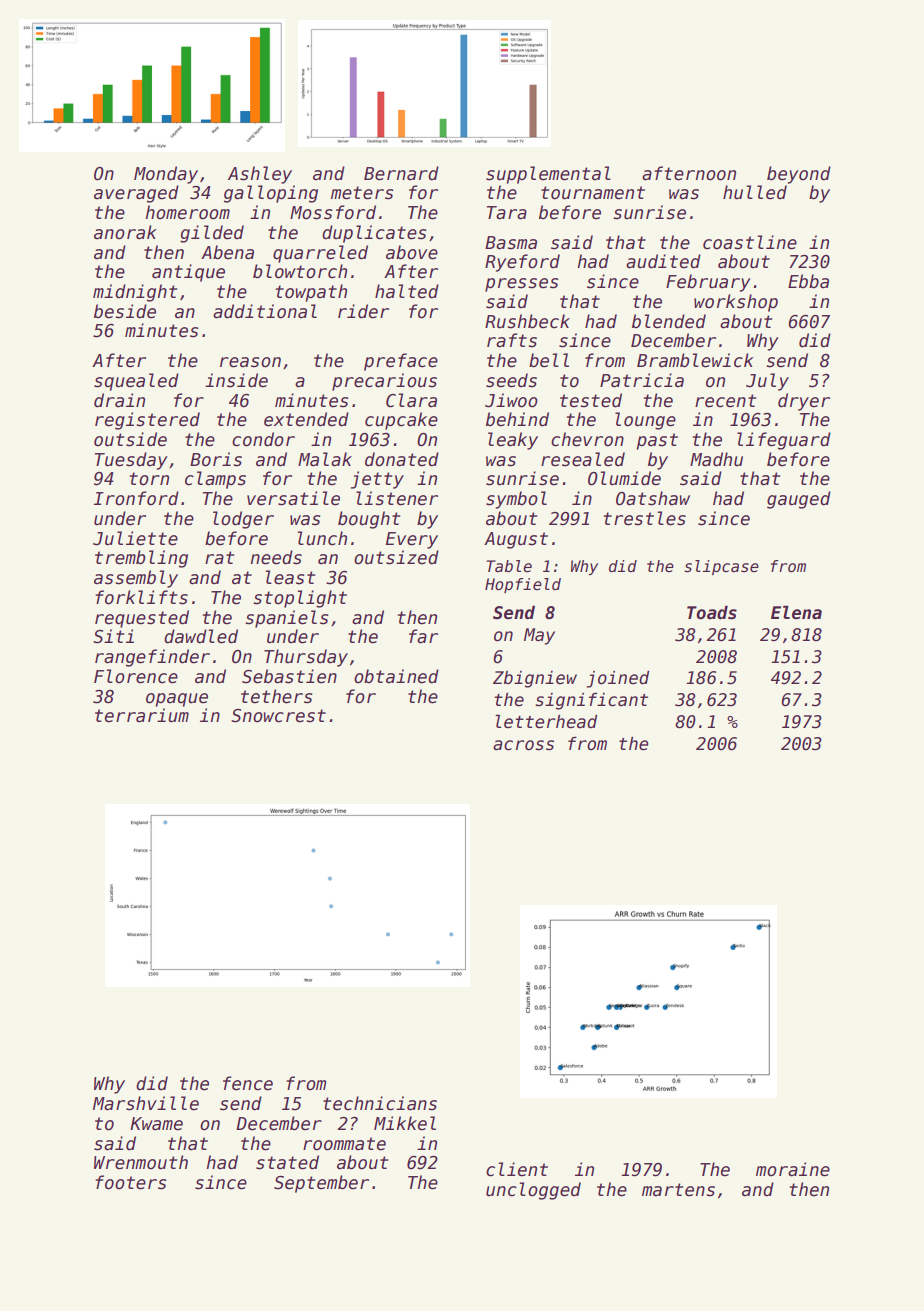  Describe the element at coordinates (548, 175) in the screenshot. I see `supplemental` at that location.
